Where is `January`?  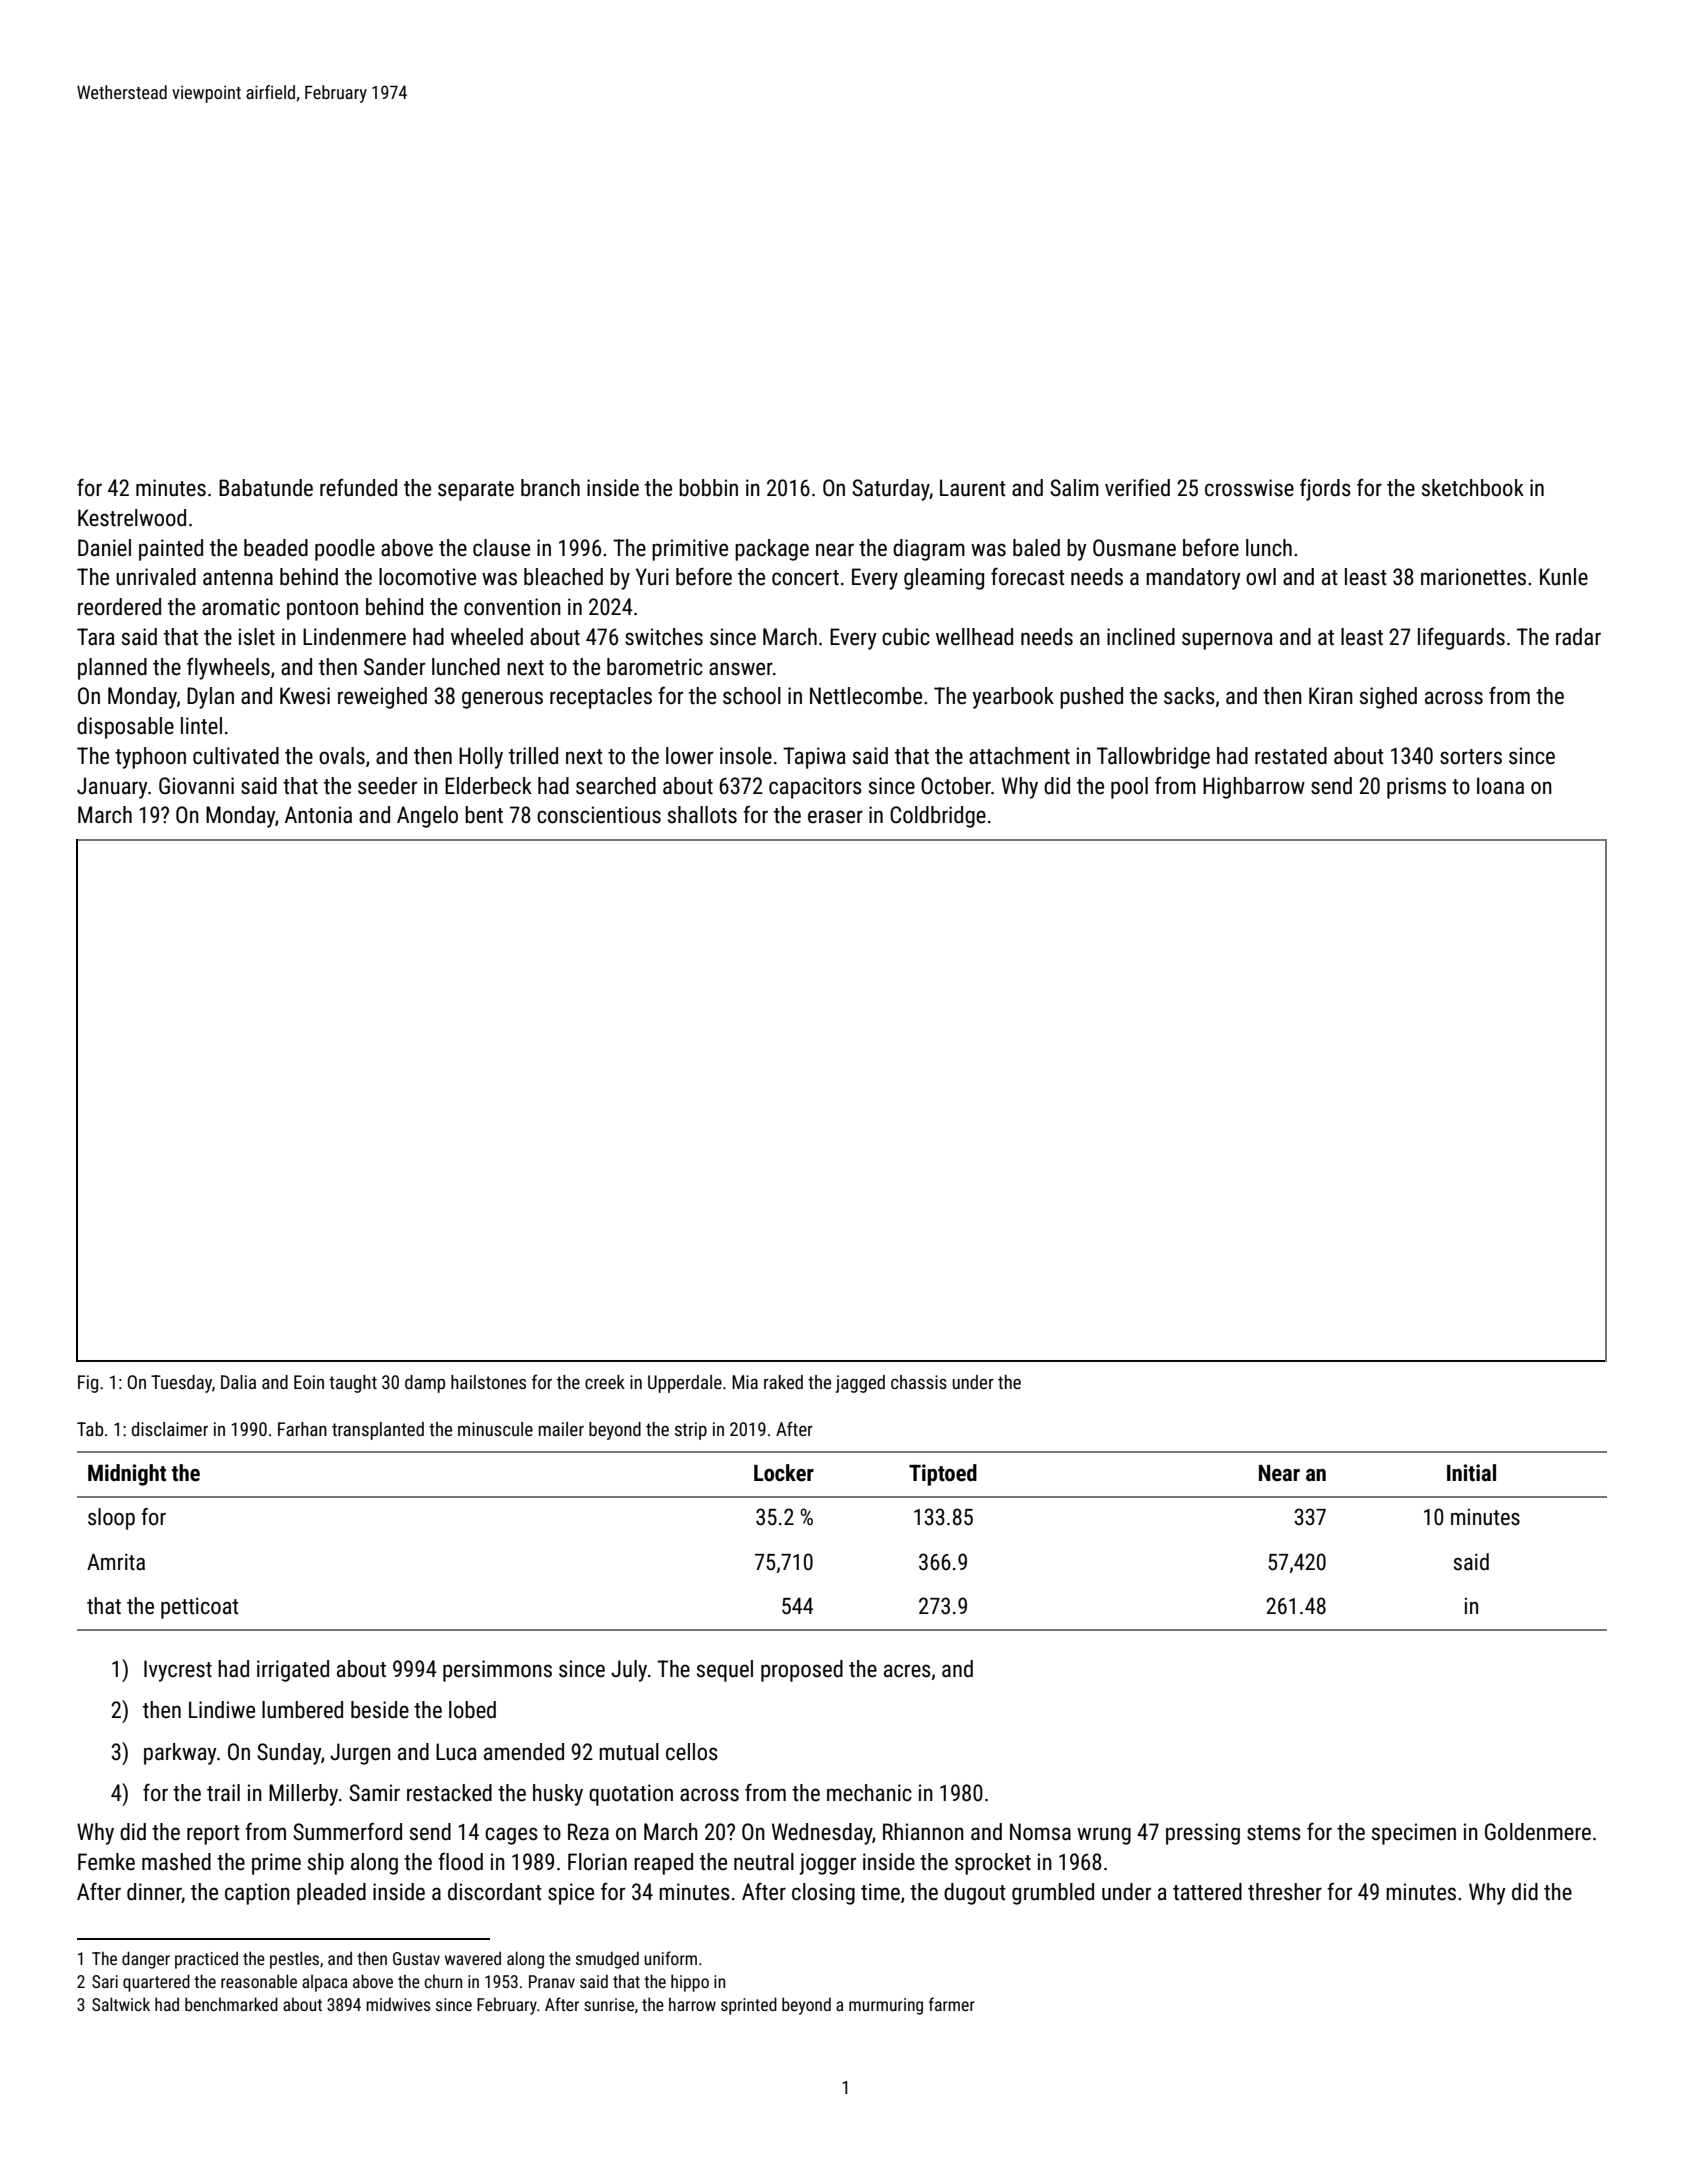
January is located at coordinates (112, 788).
